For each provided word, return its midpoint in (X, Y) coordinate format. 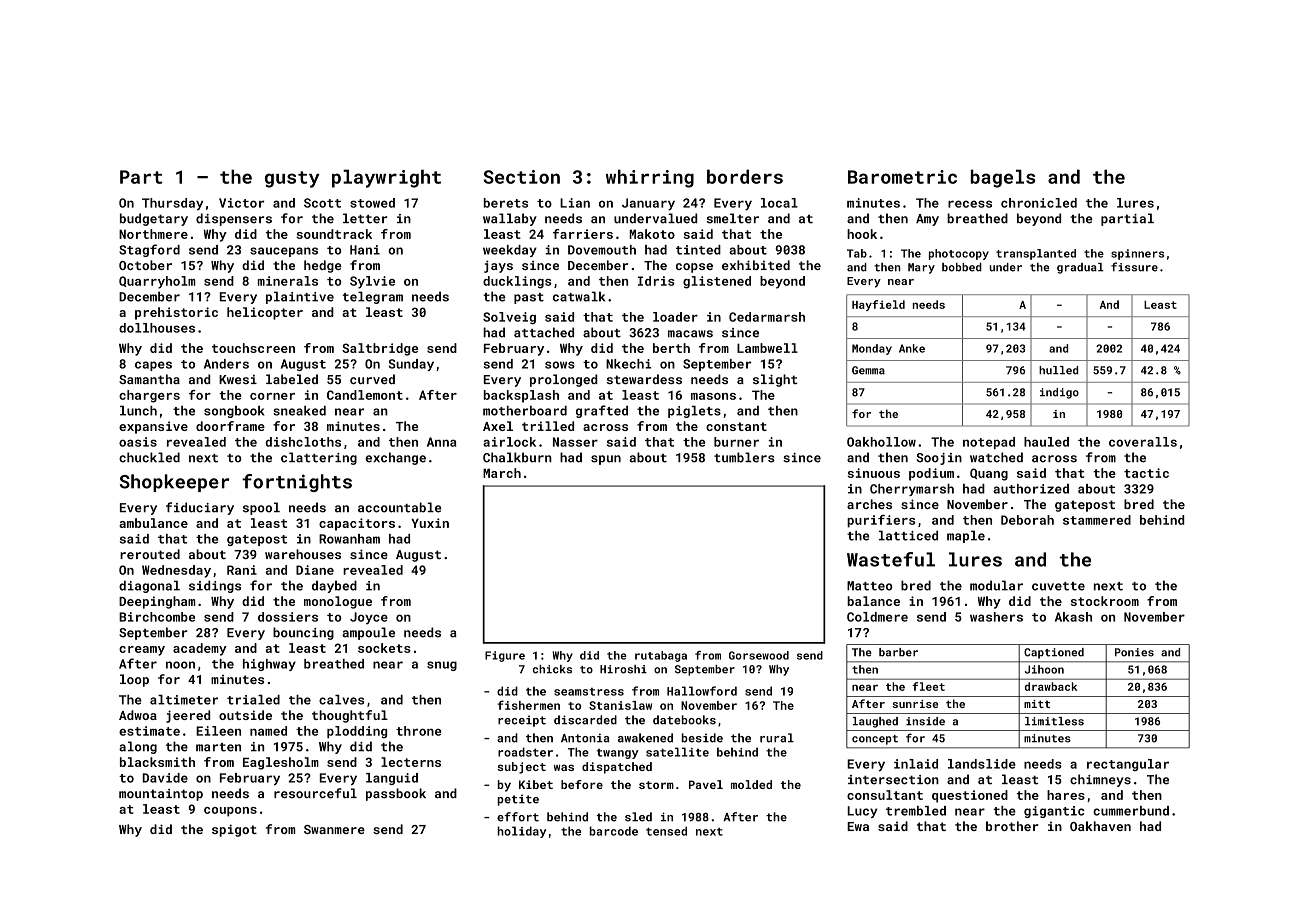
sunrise (915, 704)
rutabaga (661, 656)
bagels (1003, 178)
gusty (292, 179)
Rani (242, 570)
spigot (234, 830)
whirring (650, 178)
